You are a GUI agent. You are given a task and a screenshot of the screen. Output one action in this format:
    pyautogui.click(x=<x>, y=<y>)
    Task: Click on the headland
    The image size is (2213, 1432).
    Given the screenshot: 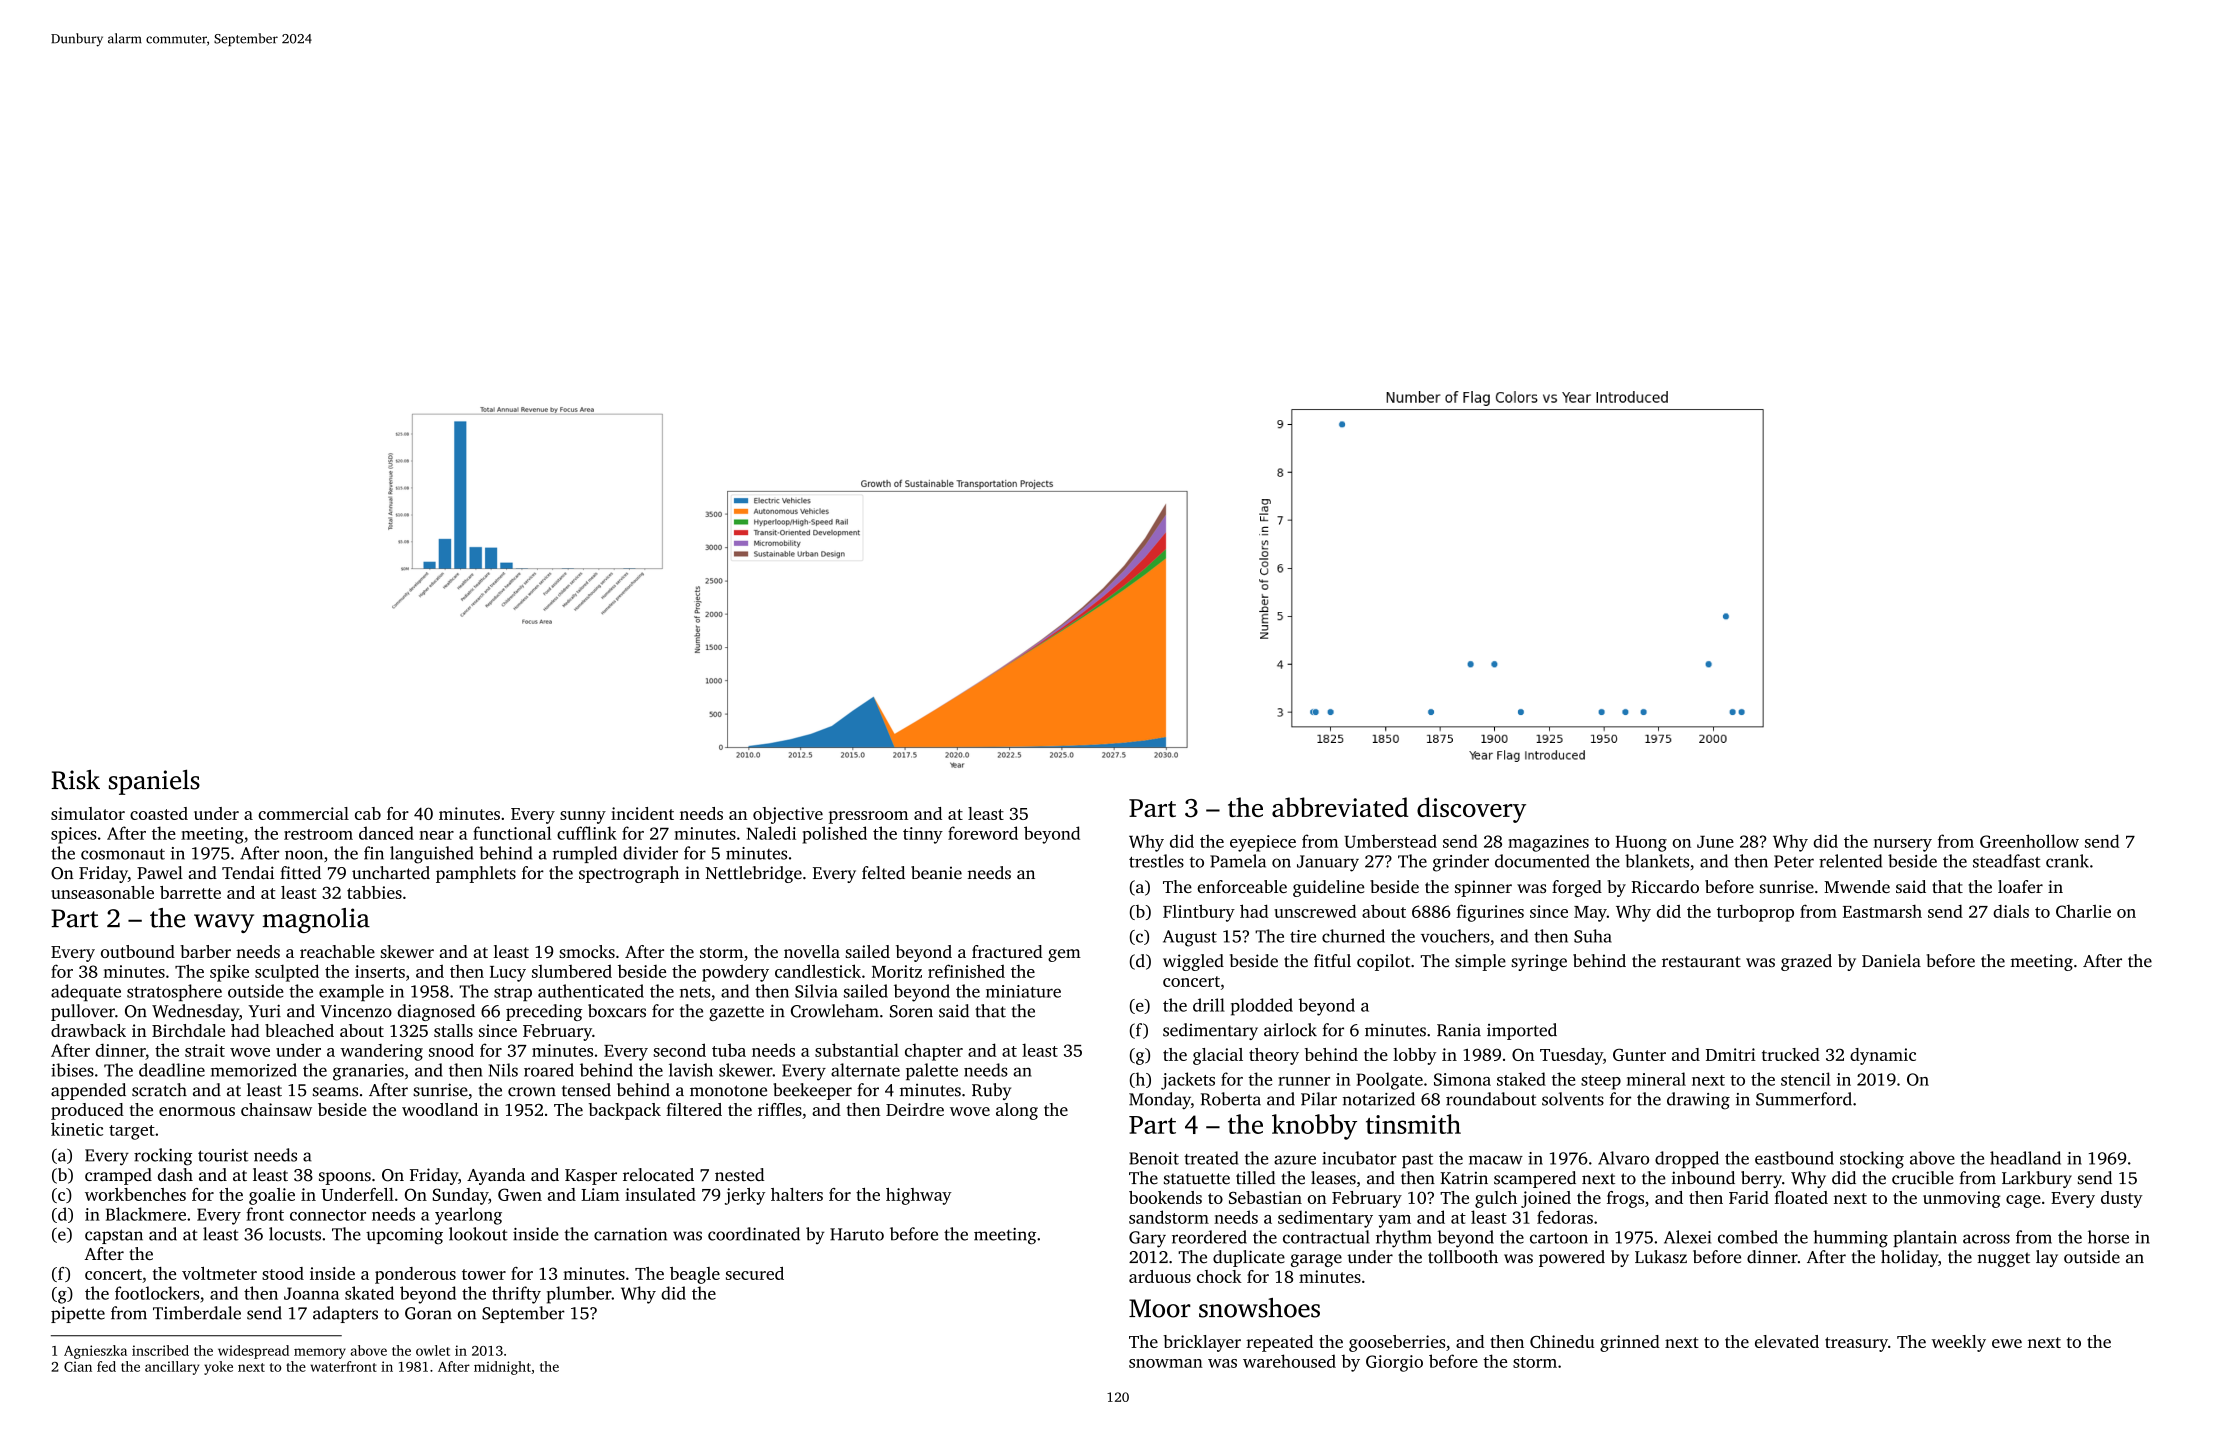 What is the action you would take?
    pyautogui.click(x=2025, y=1158)
